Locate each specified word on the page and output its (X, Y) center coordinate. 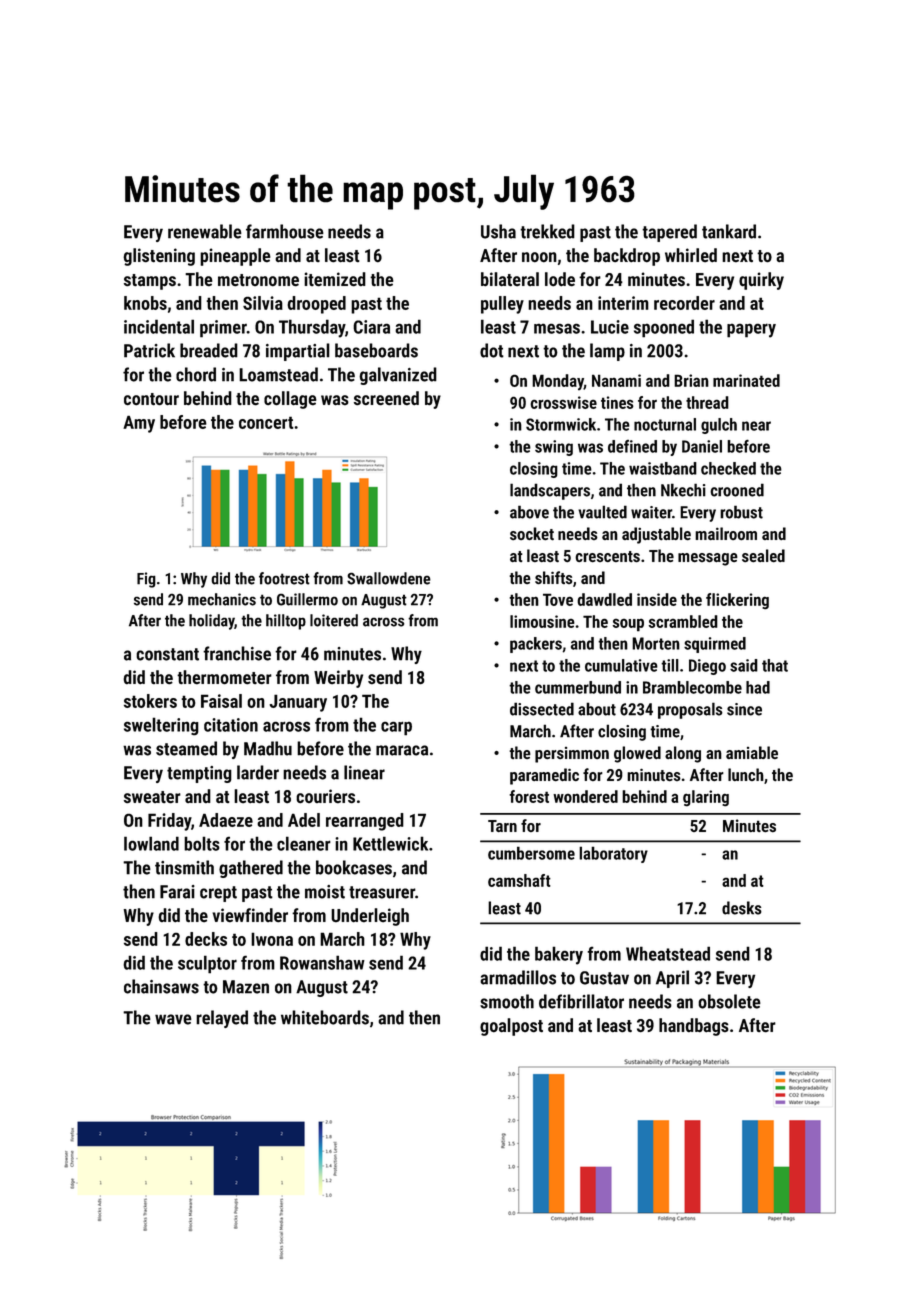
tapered (669, 233)
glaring (706, 798)
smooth (507, 1001)
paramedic (544, 776)
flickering (737, 601)
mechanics (222, 599)
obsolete (729, 1001)
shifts (554, 577)
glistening (159, 257)
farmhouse (285, 231)
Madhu (268, 748)
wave (173, 1019)
